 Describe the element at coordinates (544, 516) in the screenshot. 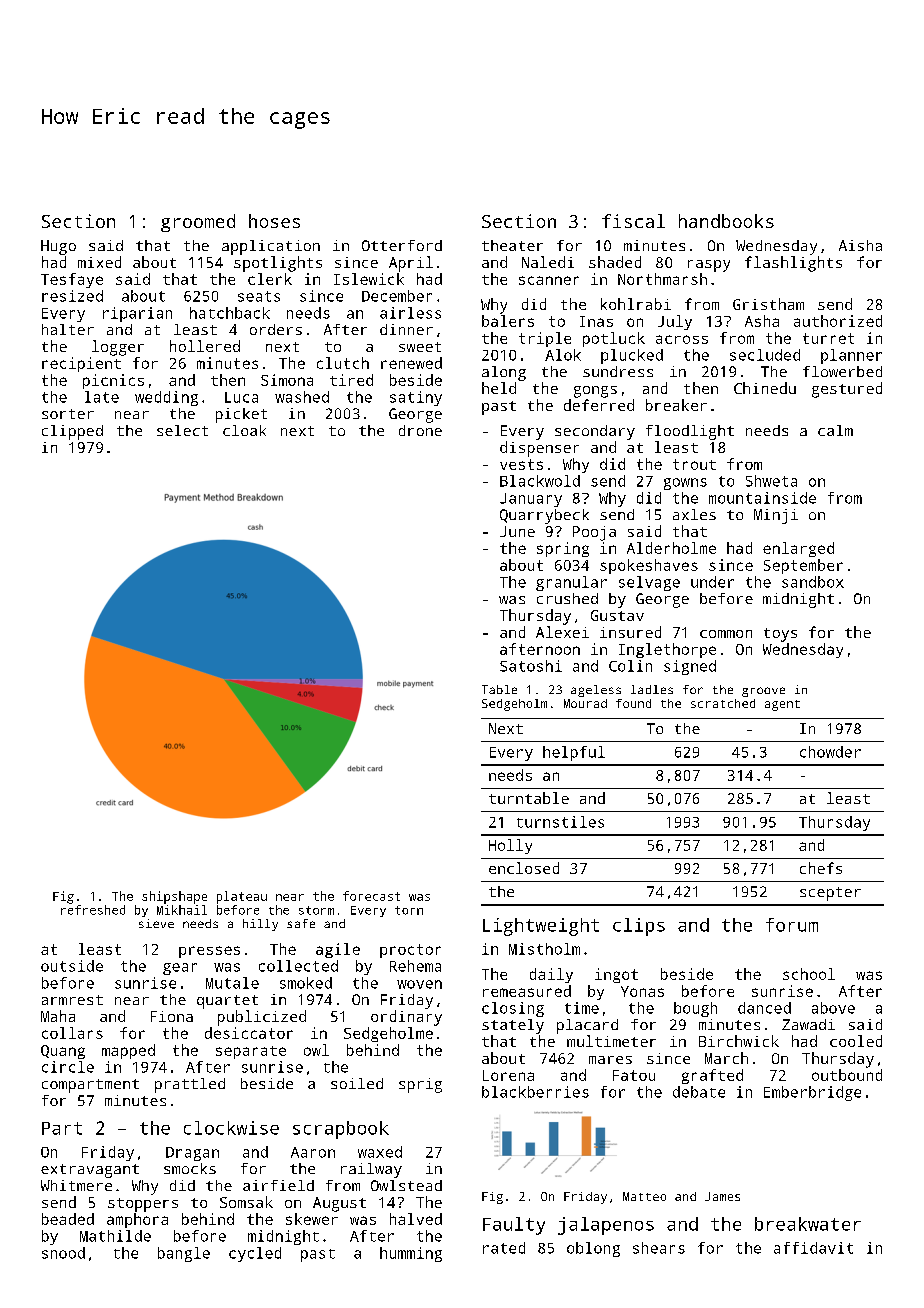

I see `Quarrybeck` at that location.
